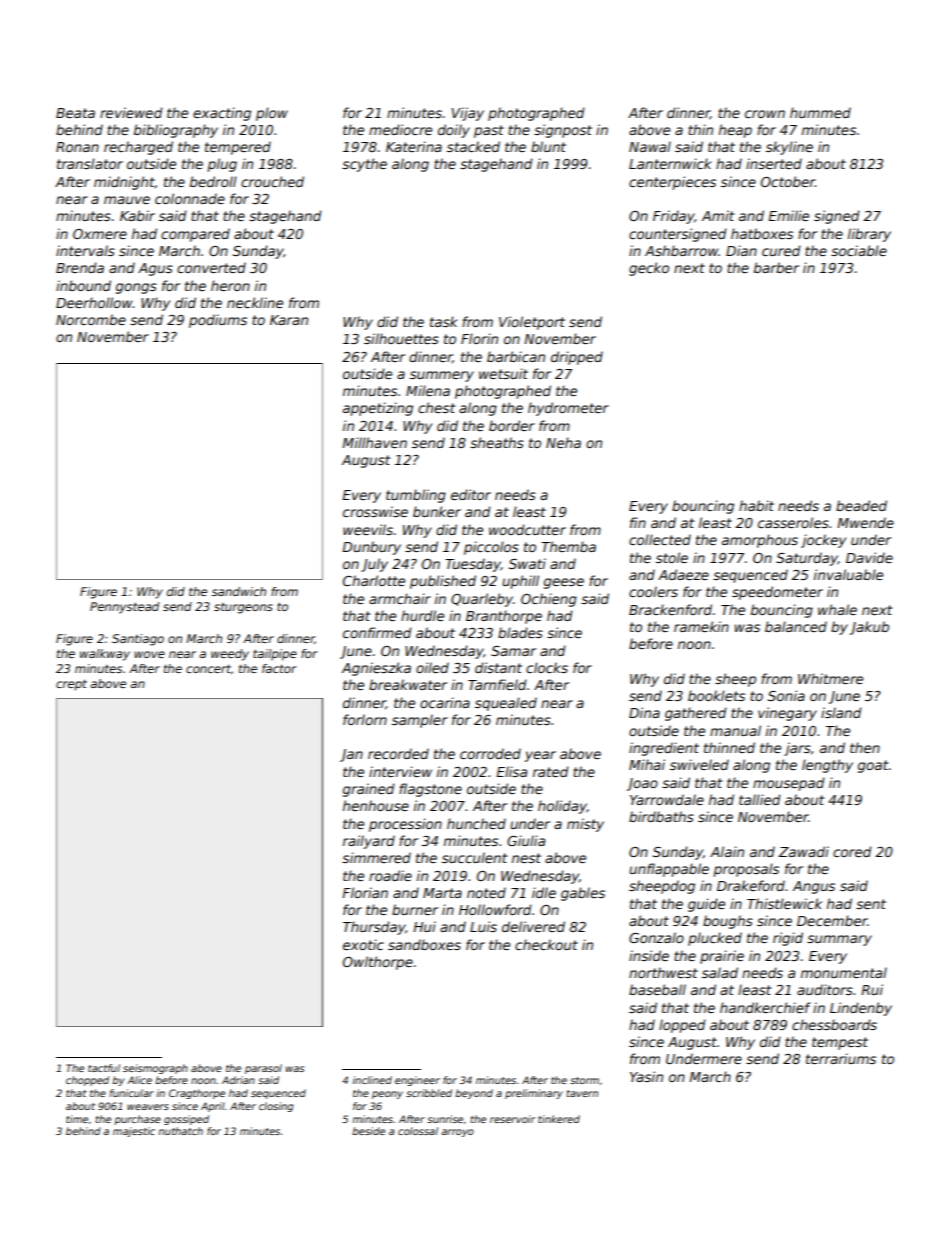 The height and width of the screenshot is (1233, 952). I want to click on sandwich, so click(239, 591).
